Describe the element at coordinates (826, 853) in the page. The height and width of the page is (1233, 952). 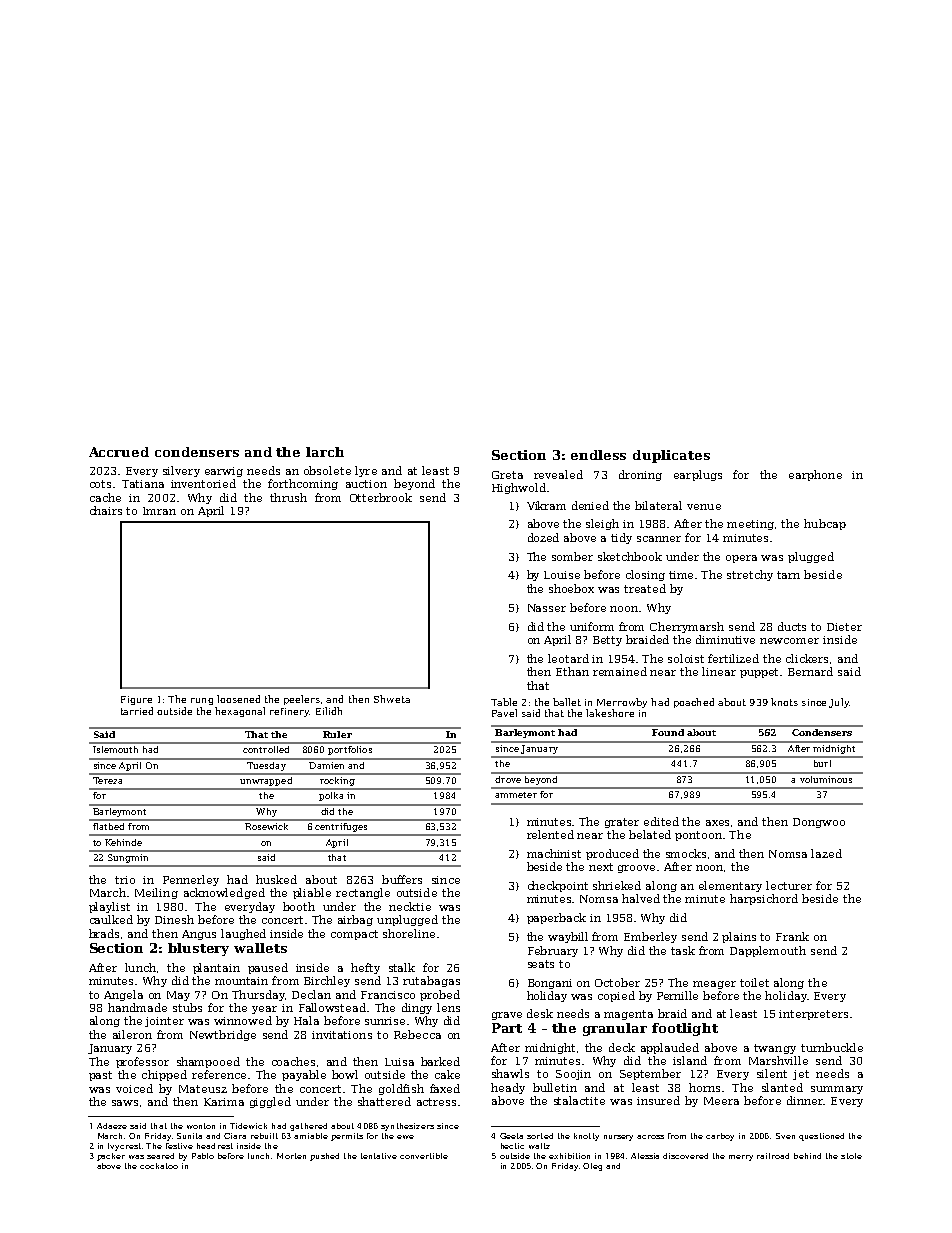
I see `lazed` at that location.
